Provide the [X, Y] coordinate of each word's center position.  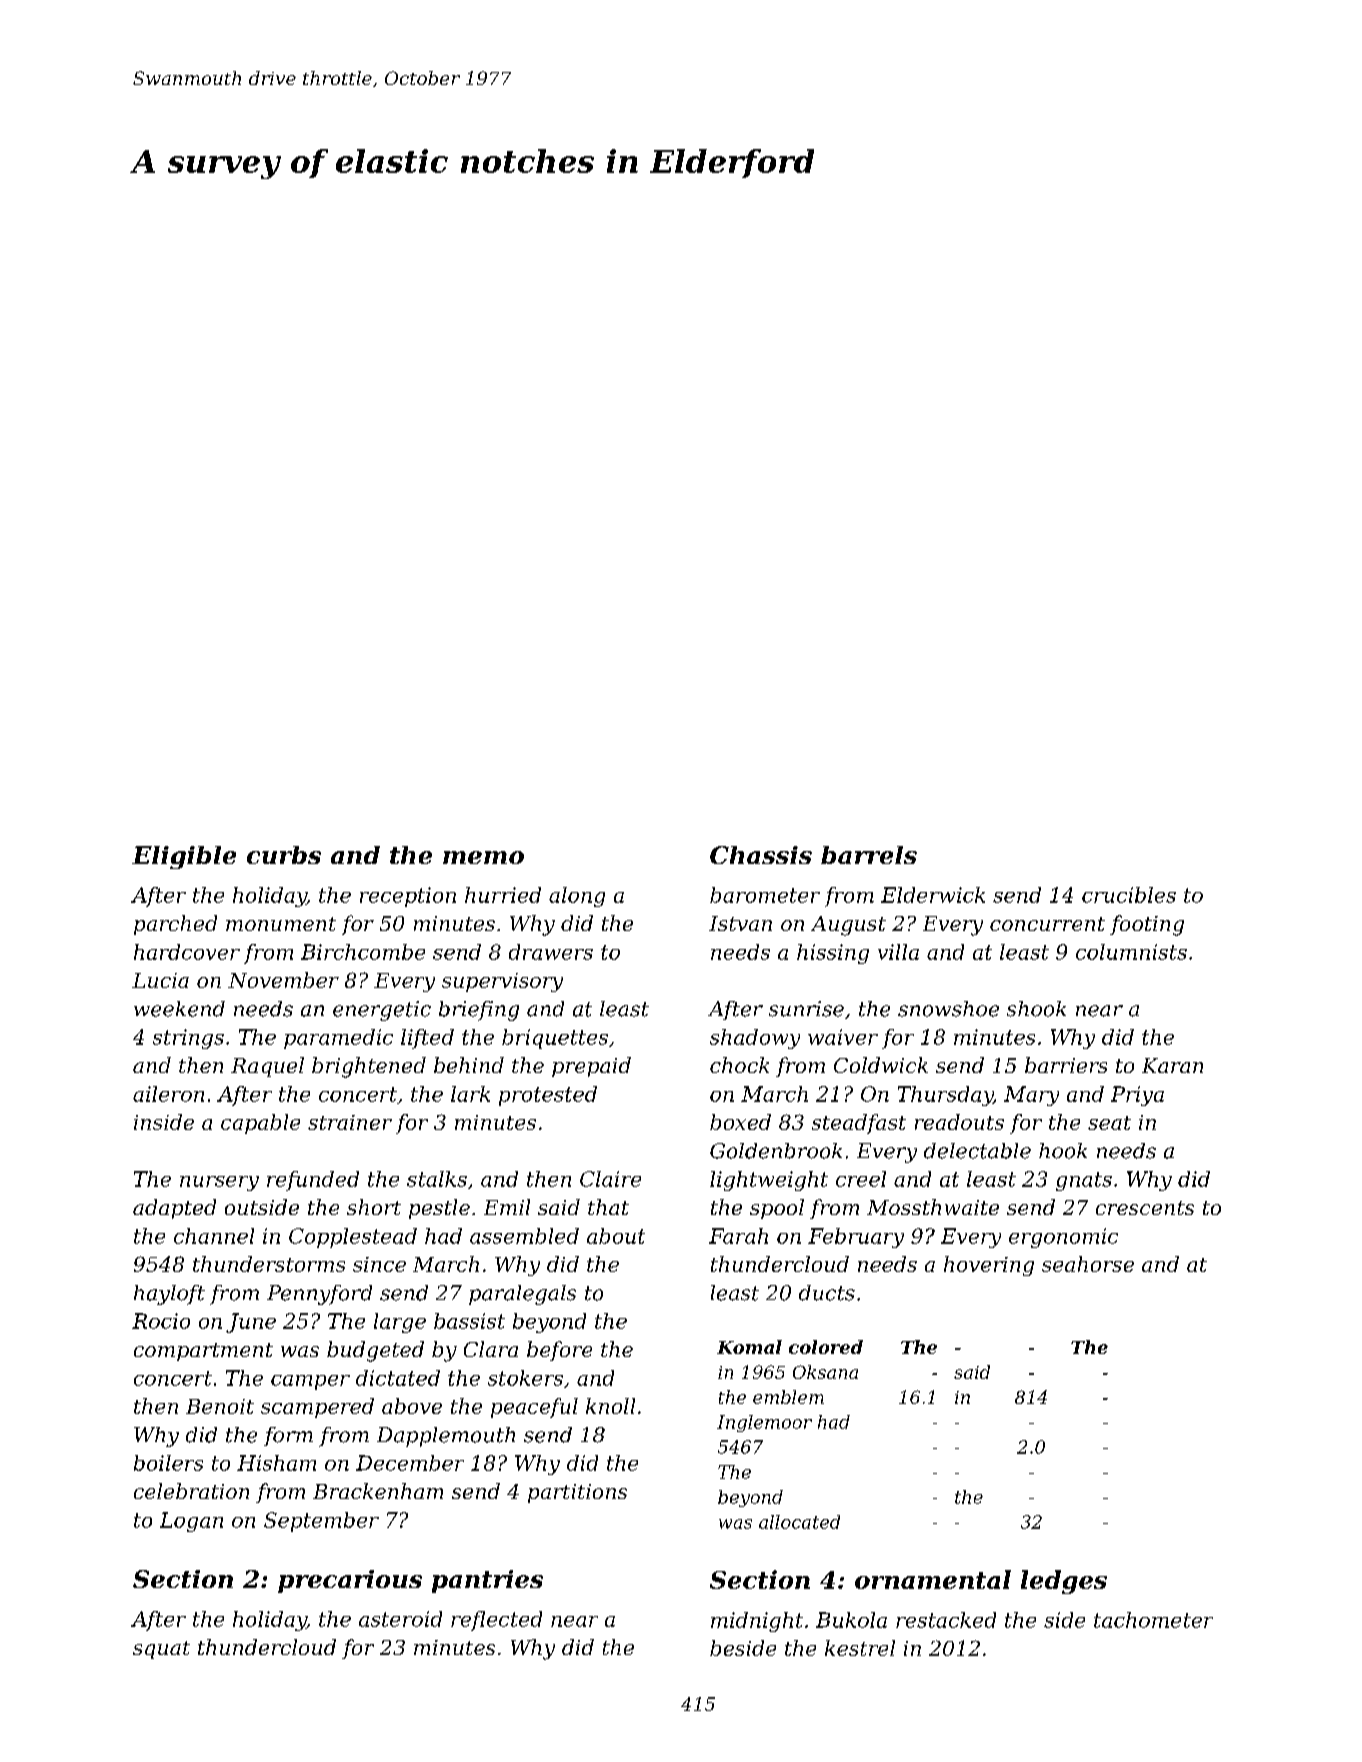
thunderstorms [269, 1264]
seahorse [1088, 1264]
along [577, 897]
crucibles [1129, 895]
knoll [610, 1406]
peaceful [534, 1408]
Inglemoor [764, 1423]
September [321, 1522]
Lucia [160, 980]
